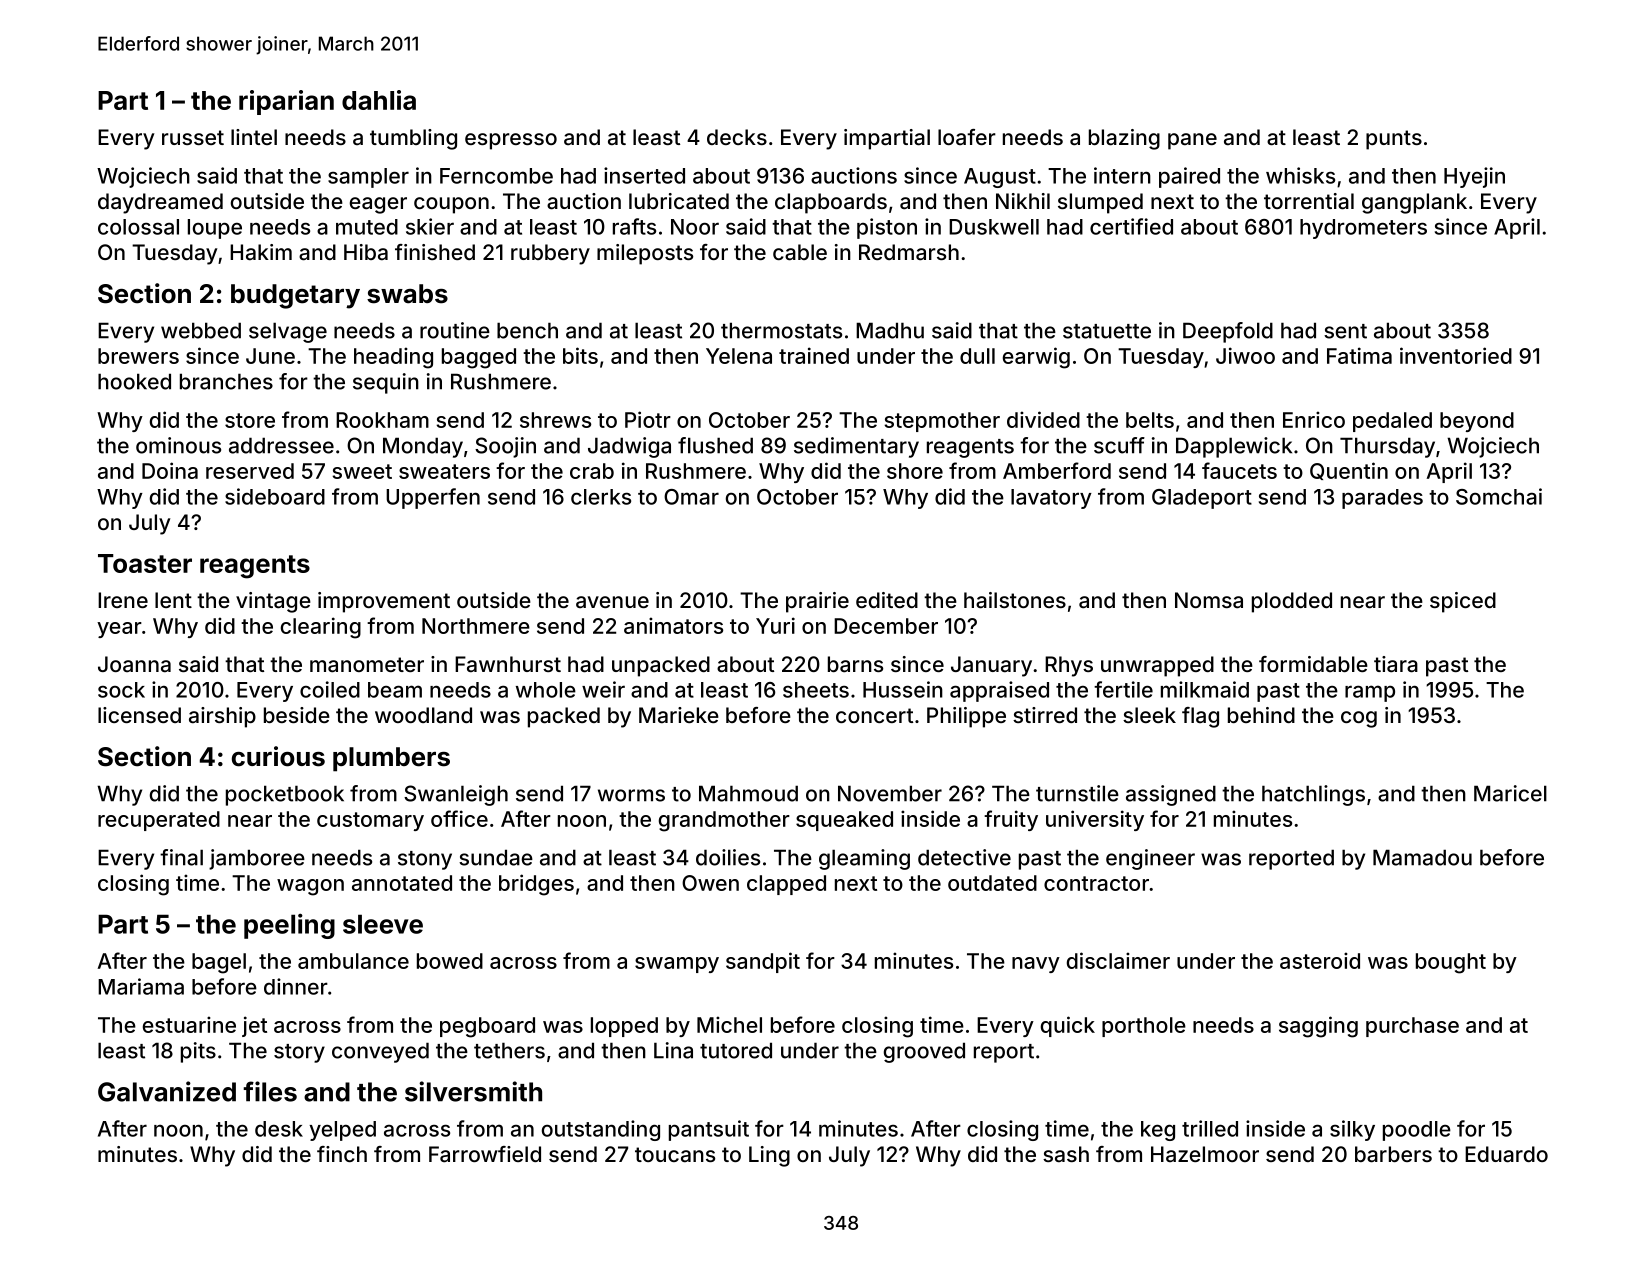 This screenshot has width=1646, height=1272. Describe the element at coordinates (160, 203) in the screenshot. I see `daydreamed` at that location.
